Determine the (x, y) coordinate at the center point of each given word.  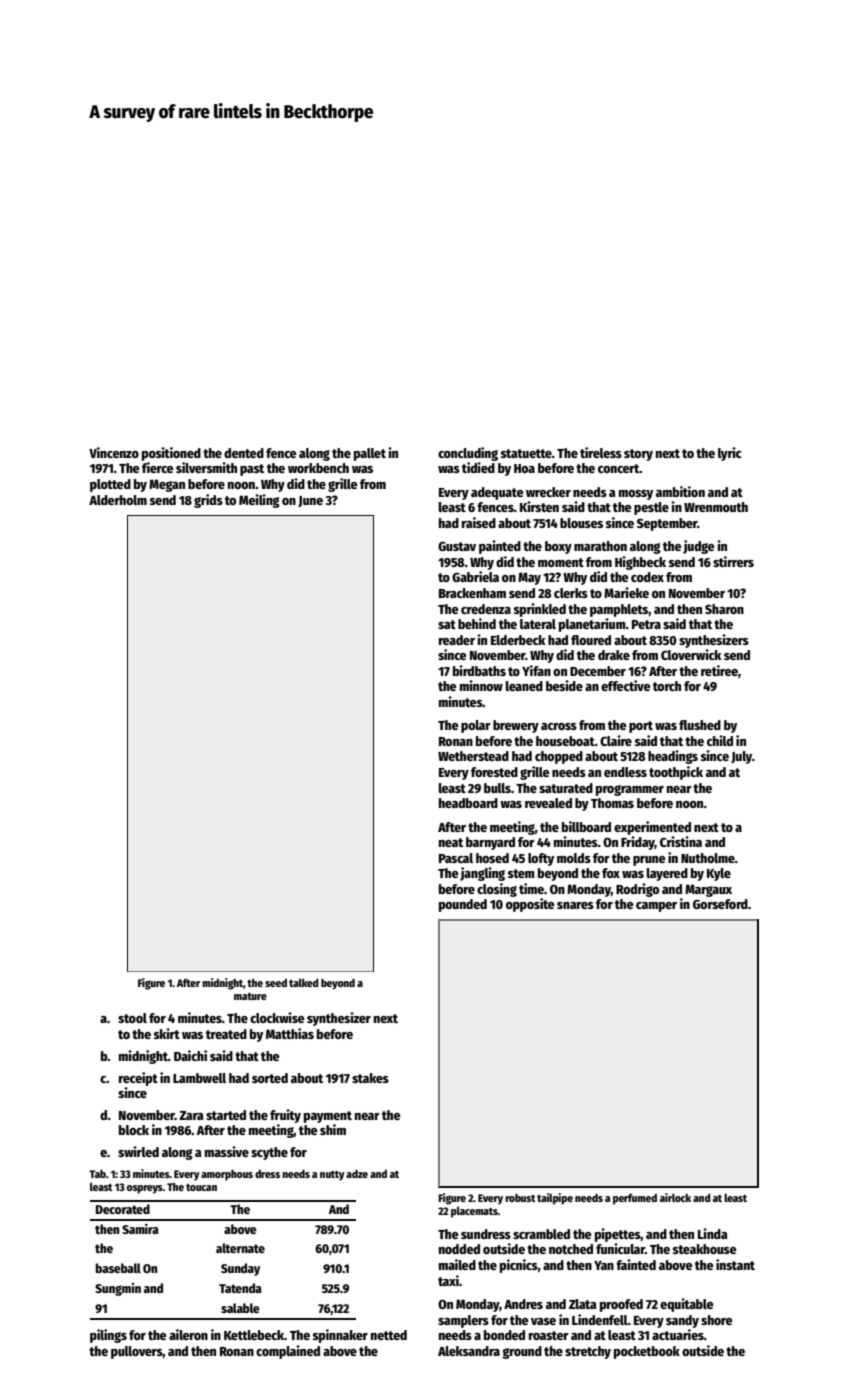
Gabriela (475, 576)
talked (304, 982)
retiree (719, 670)
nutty (332, 1176)
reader (457, 640)
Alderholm (118, 500)
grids (208, 501)
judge (699, 547)
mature (250, 996)
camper (656, 907)
